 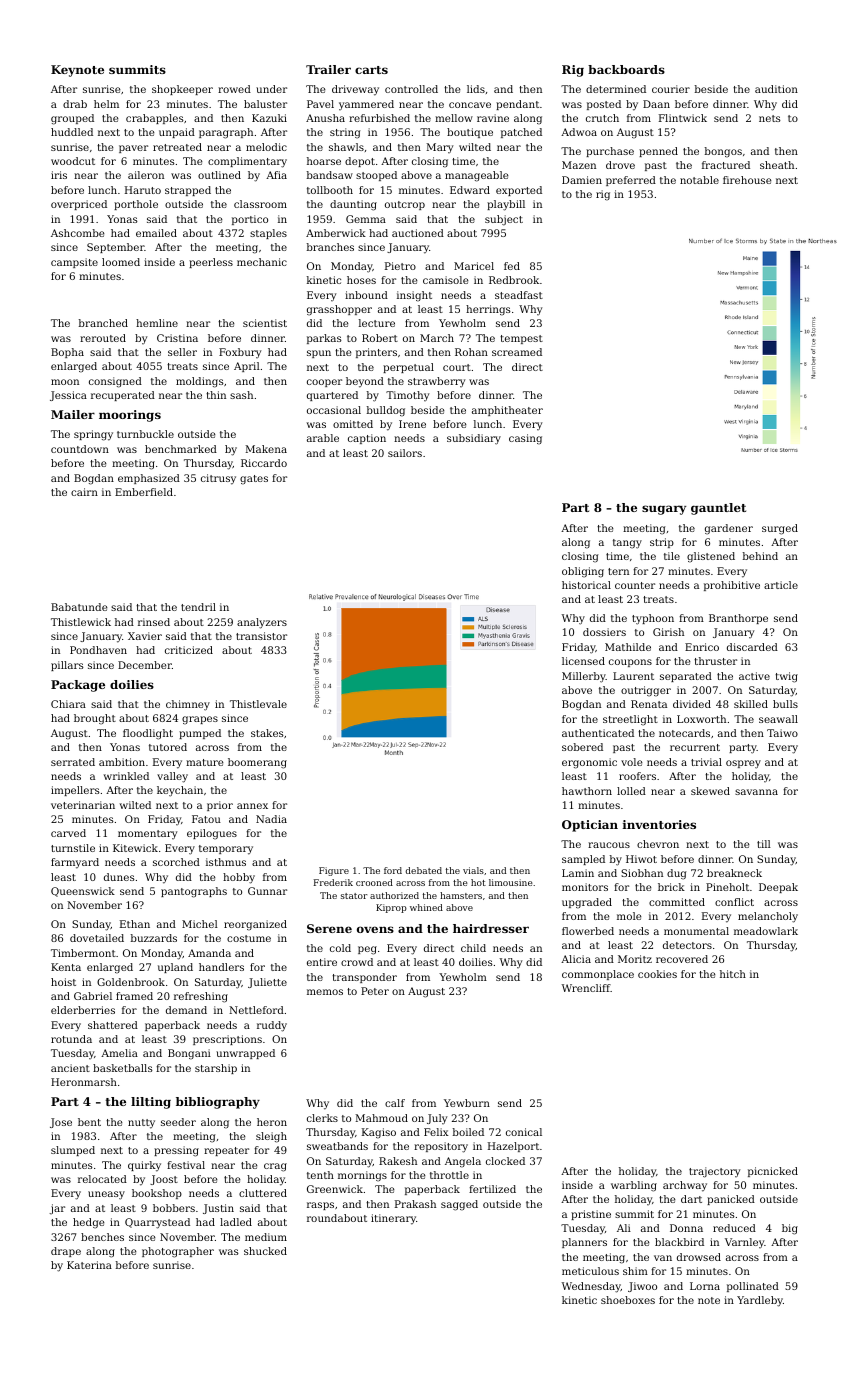 What do you see at coordinates (106, 104) in the screenshot?
I see `helm` at bounding box center [106, 104].
